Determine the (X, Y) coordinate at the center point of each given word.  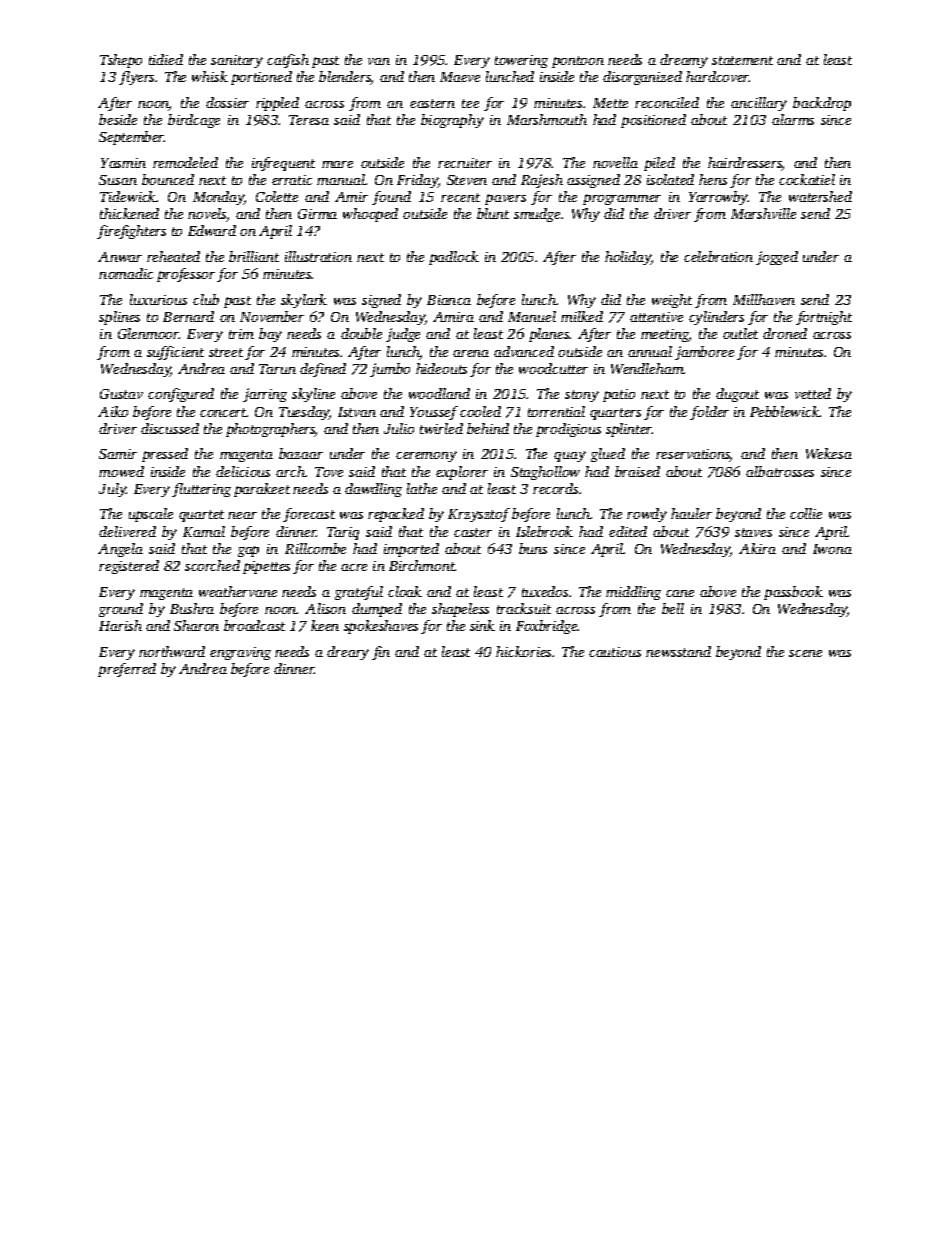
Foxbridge (547, 627)
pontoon (578, 62)
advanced (524, 351)
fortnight (824, 318)
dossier (227, 102)
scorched (212, 565)
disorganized (642, 78)
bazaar (301, 453)
